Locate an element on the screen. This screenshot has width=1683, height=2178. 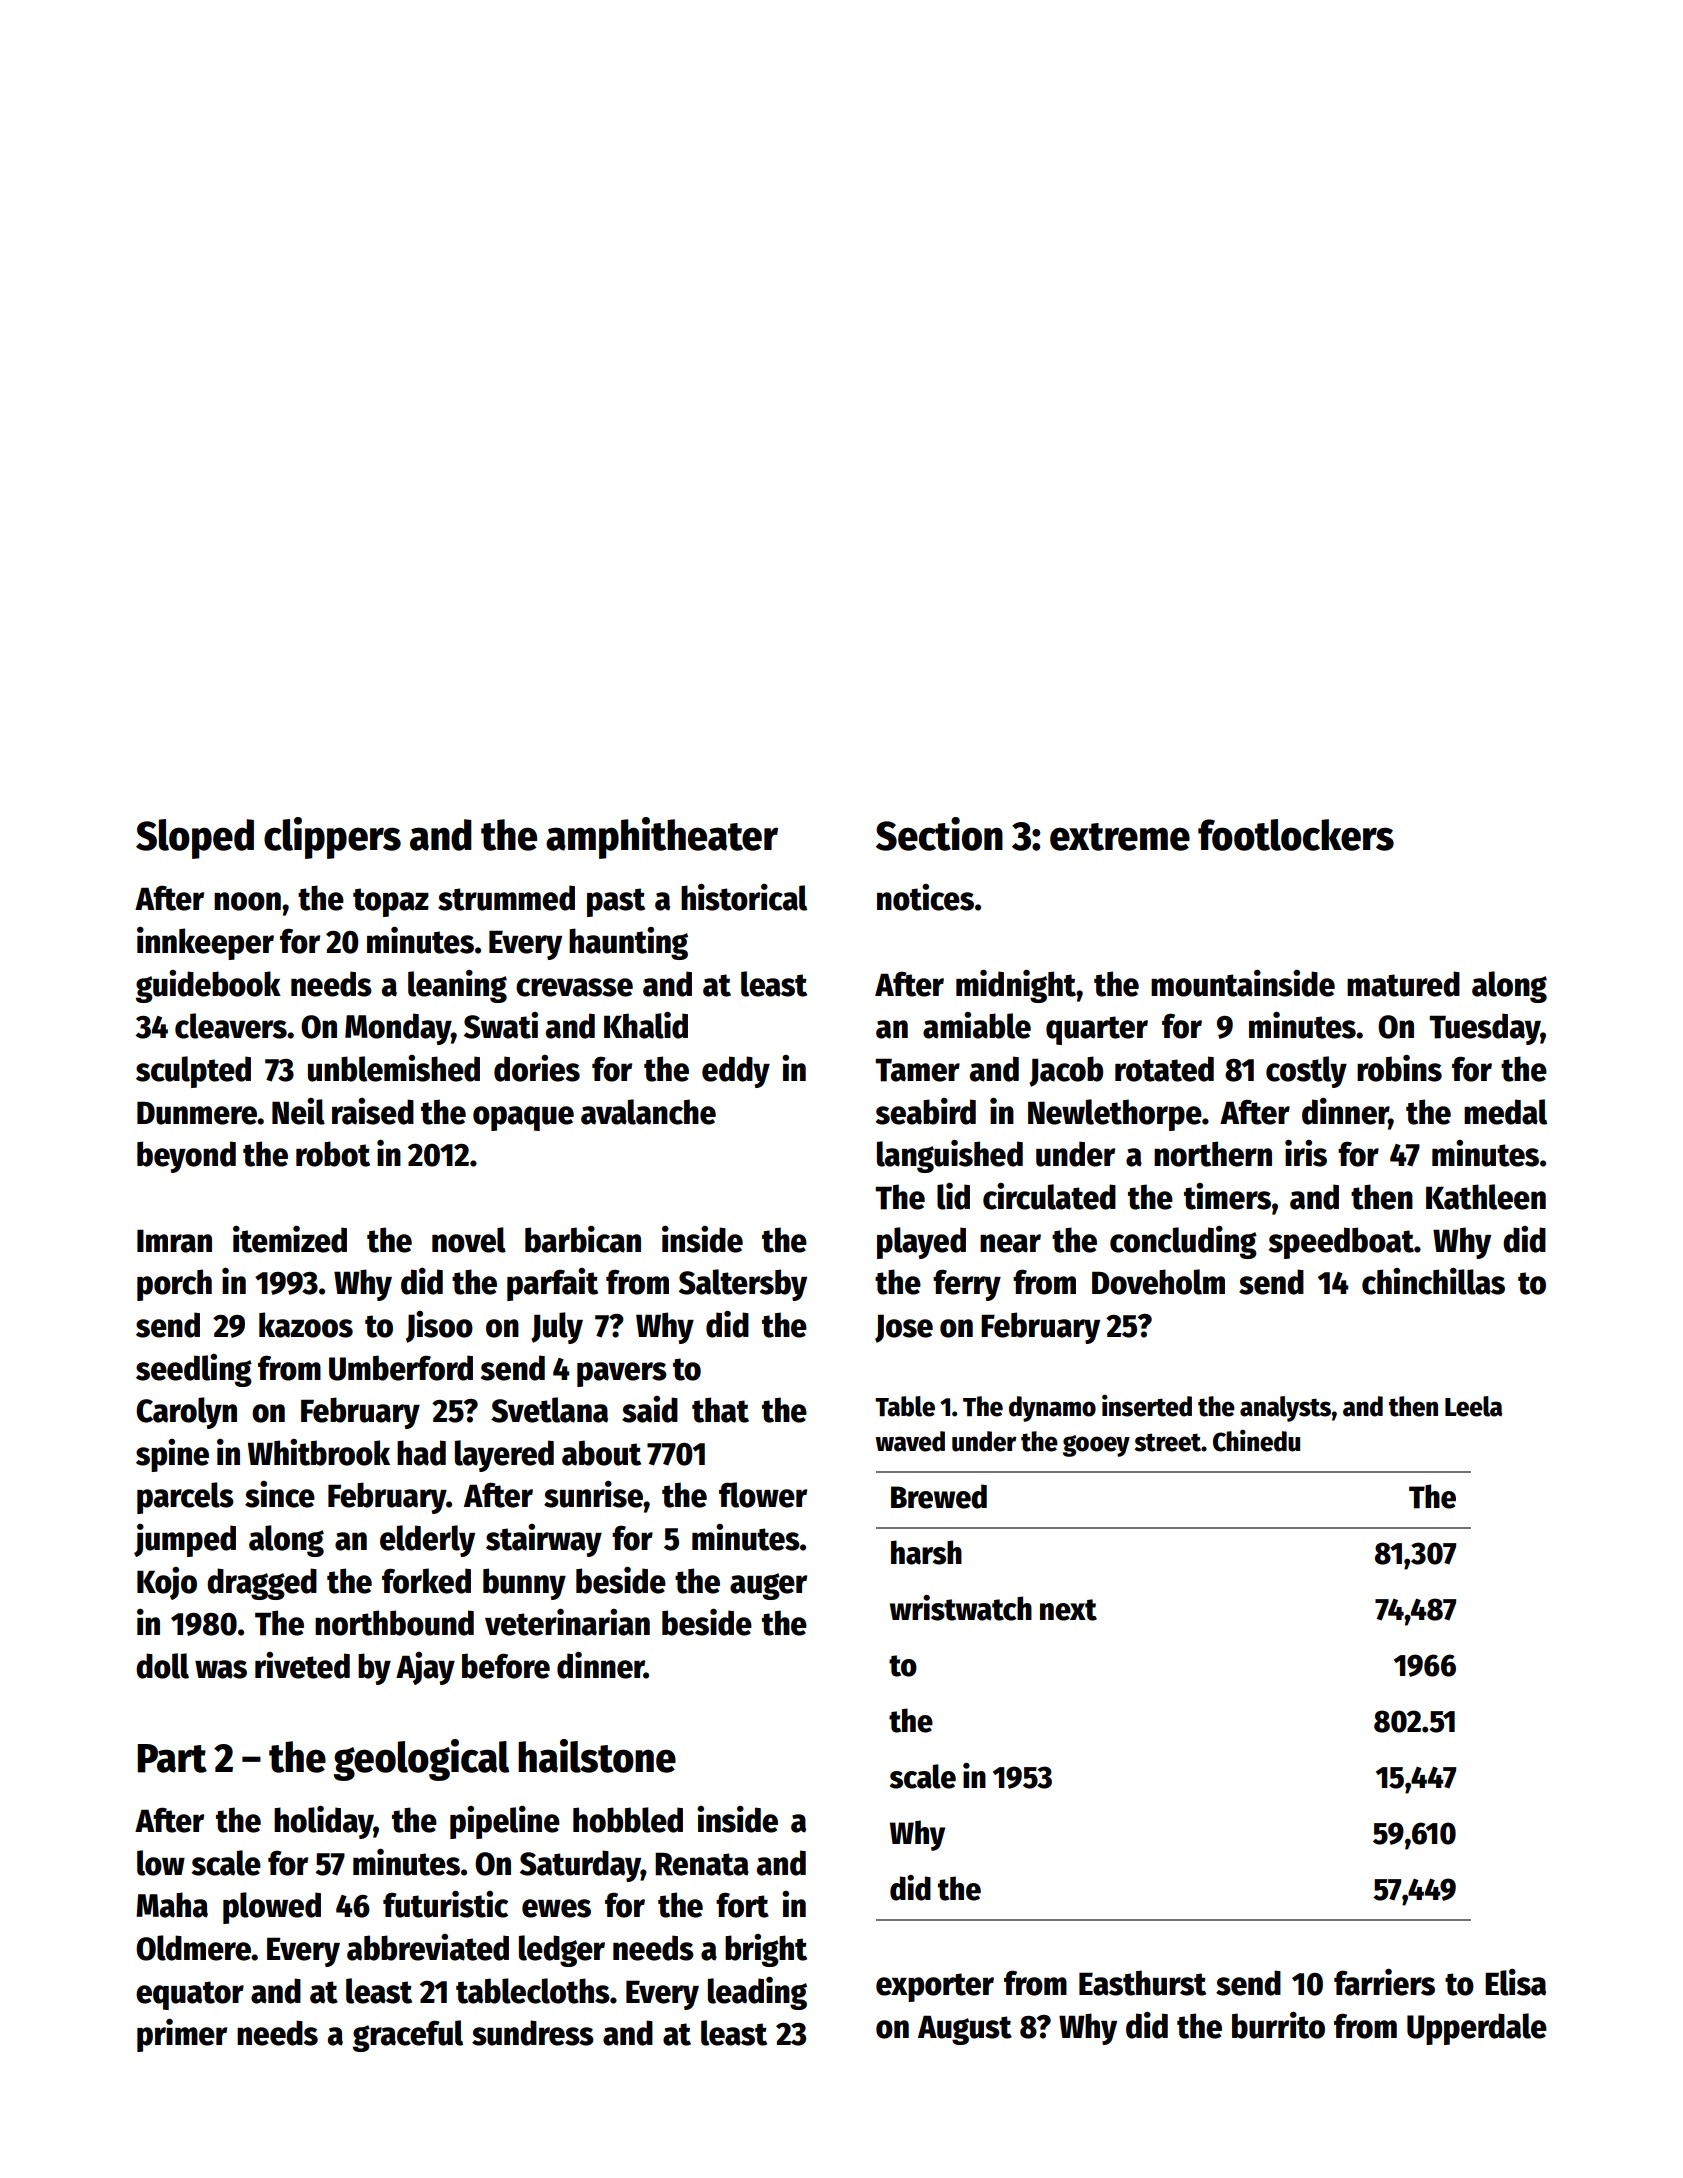
amphitheater is located at coordinates (662, 838).
